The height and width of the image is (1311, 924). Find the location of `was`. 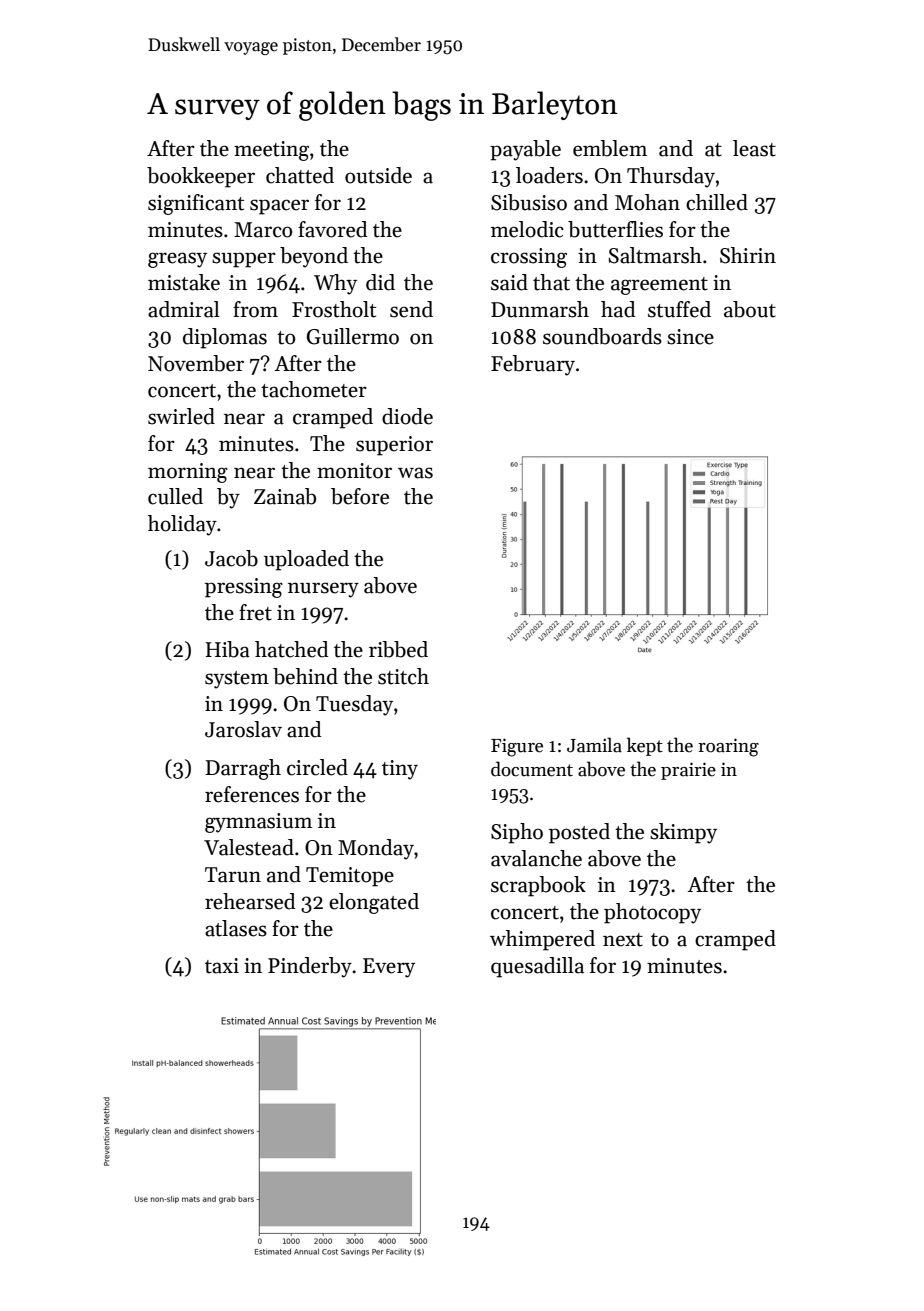

was is located at coordinates (415, 473).
